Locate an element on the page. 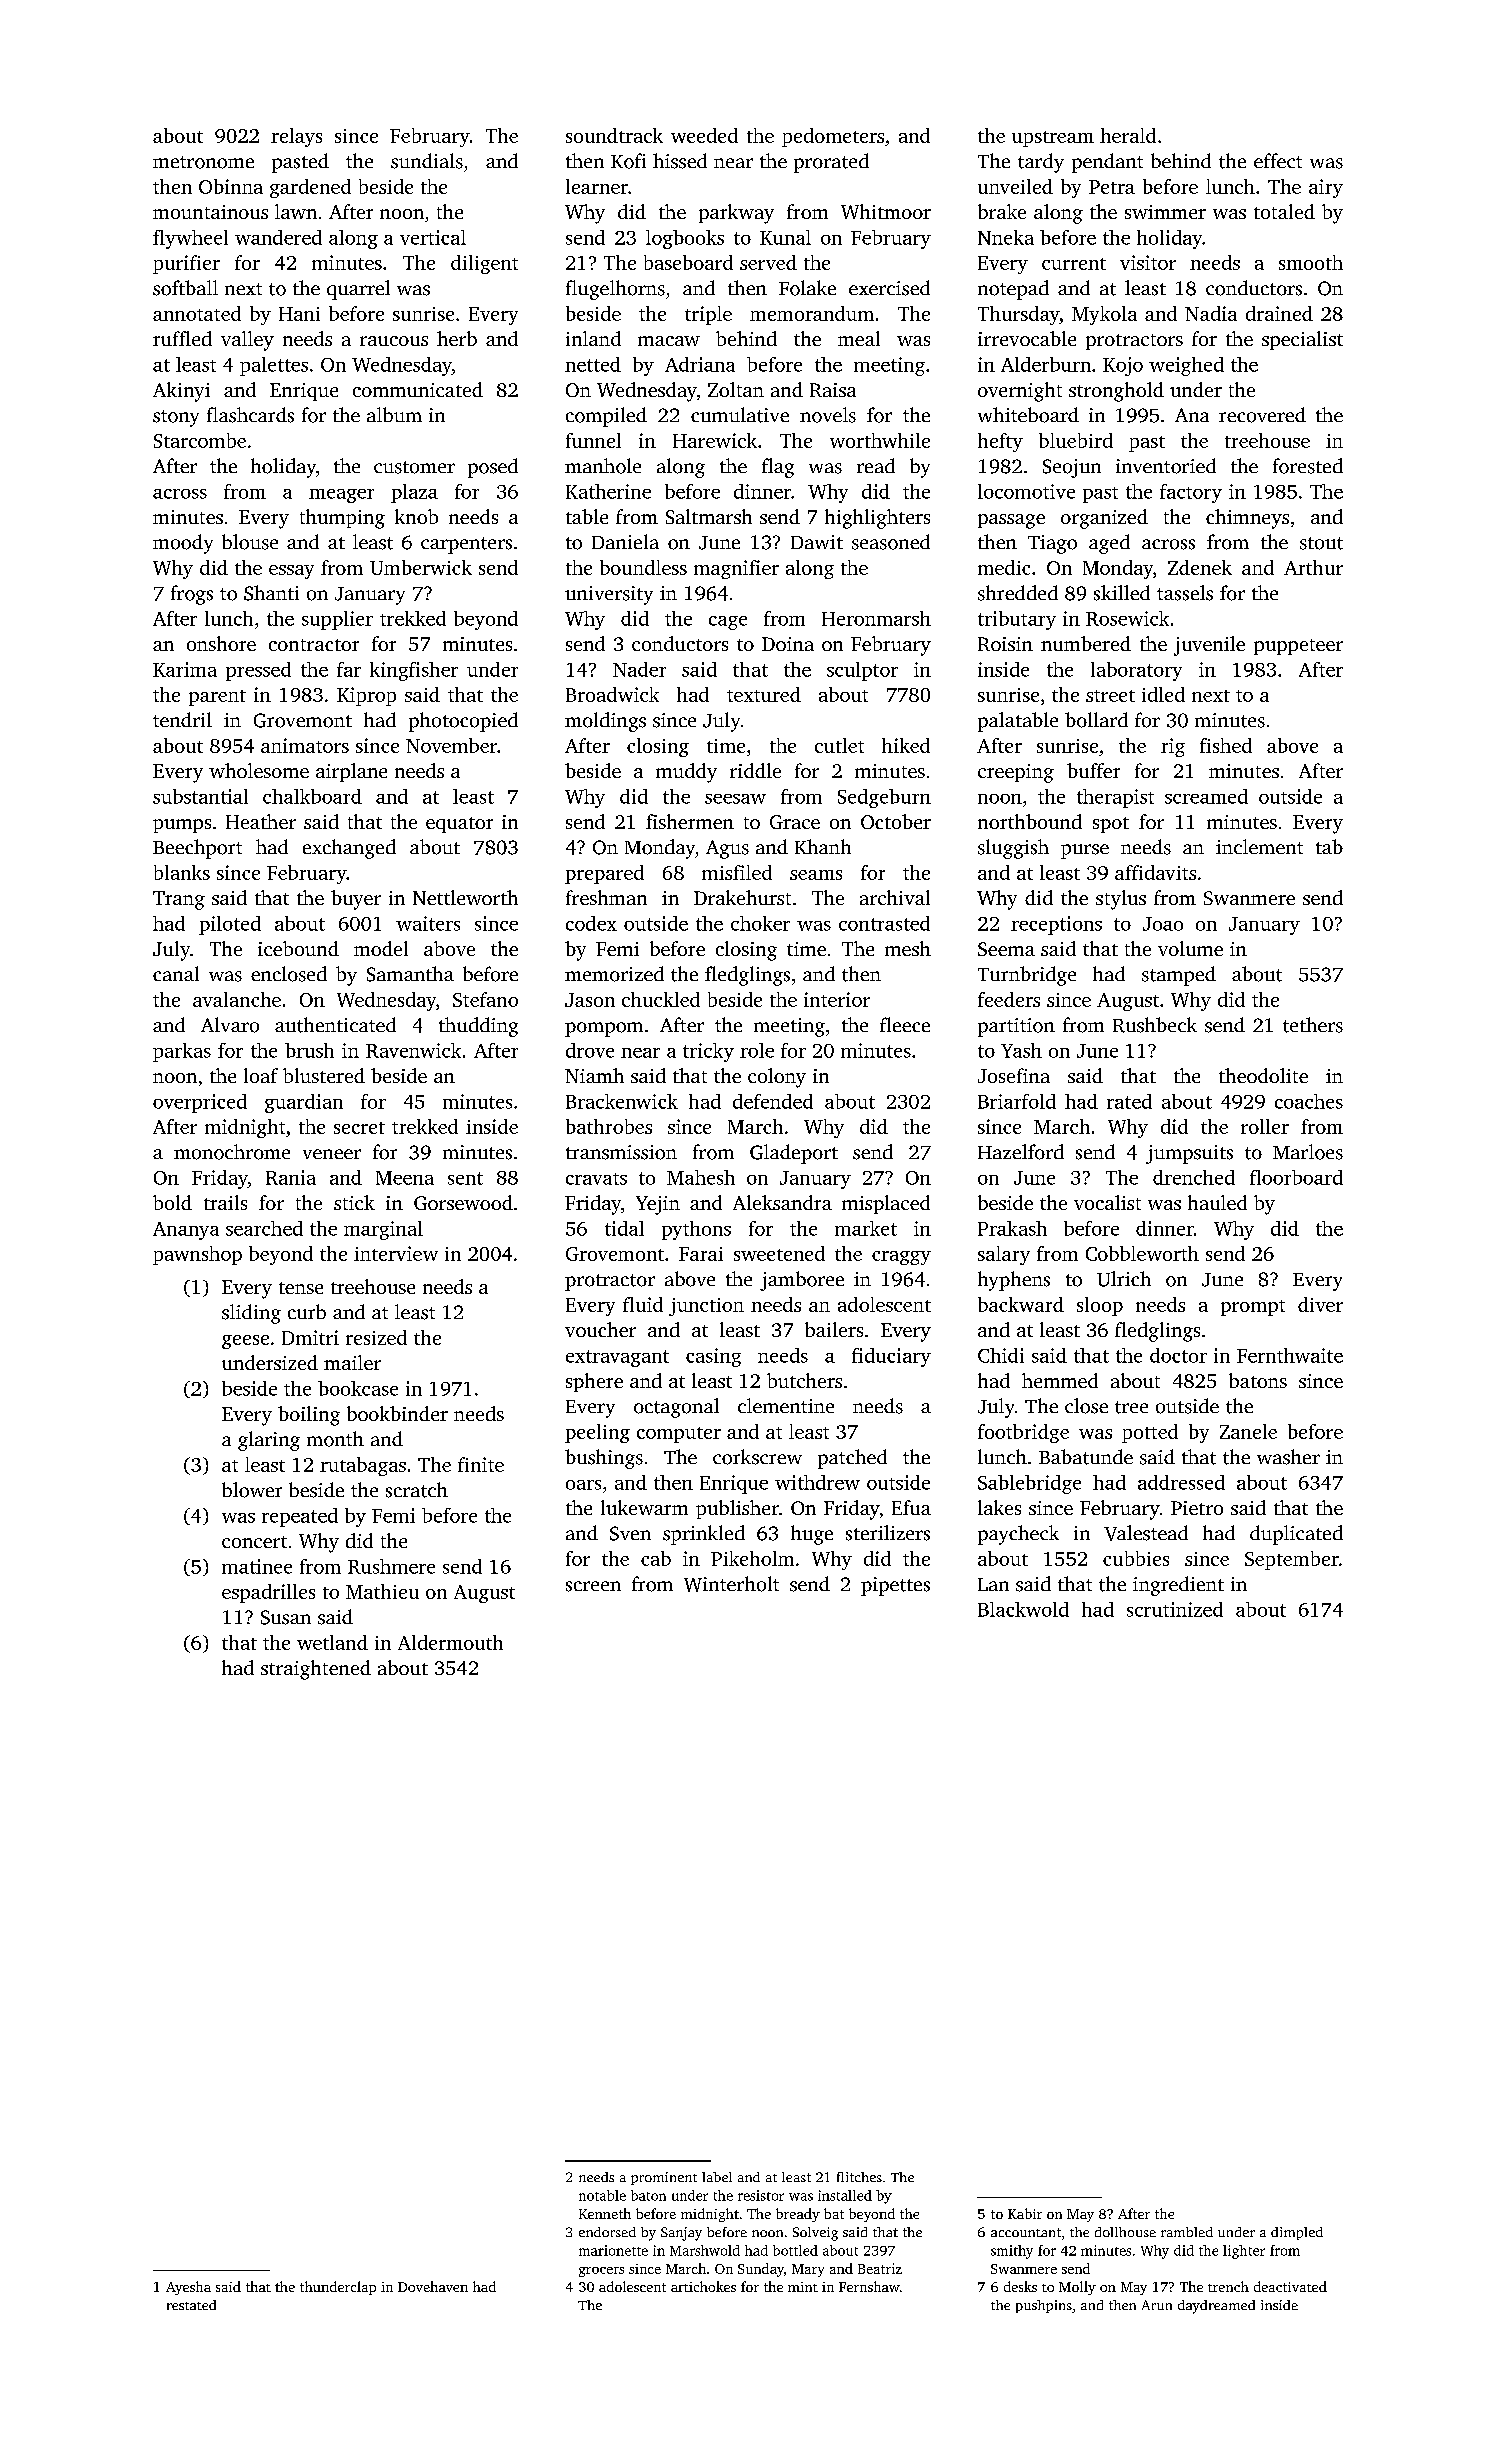 Image resolution: width=1496 pixels, height=2464 pixels. airplane is located at coordinates (351, 772).
